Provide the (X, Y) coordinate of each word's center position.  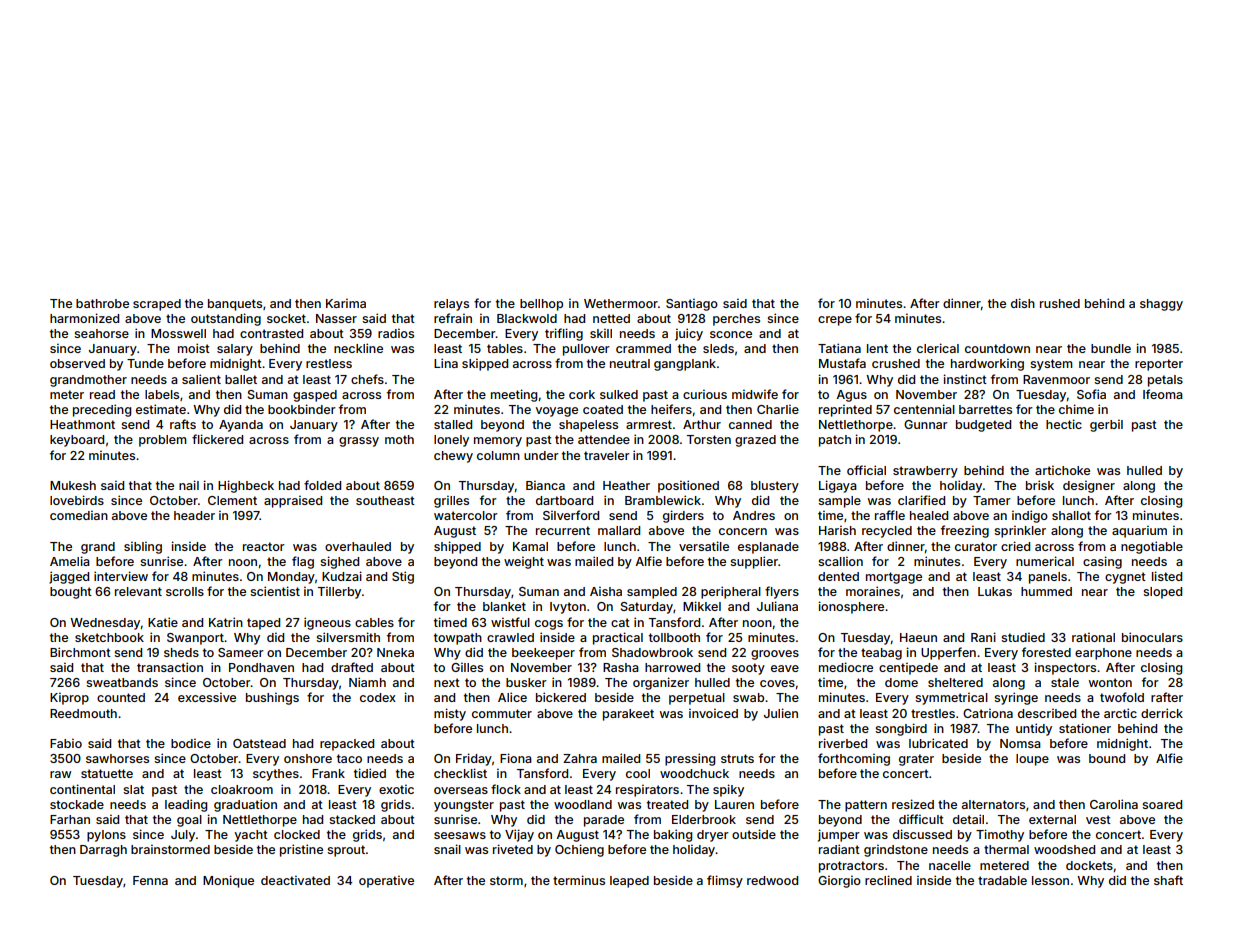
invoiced (713, 713)
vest (1098, 819)
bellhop (541, 305)
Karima (346, 303)
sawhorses (117, 758)
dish (1023, 303)
